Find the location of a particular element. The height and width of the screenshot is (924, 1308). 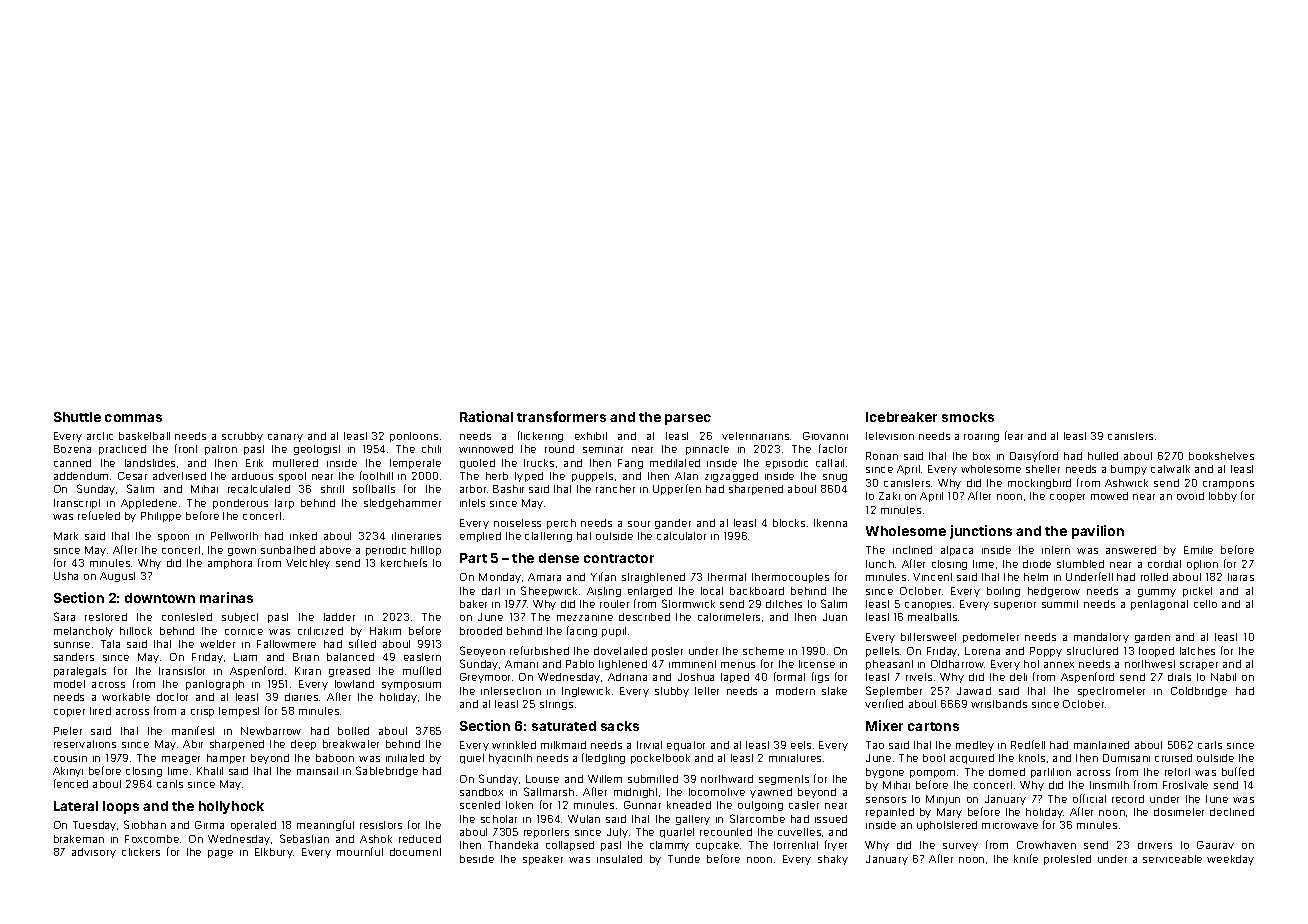

sifted is located at coordinates (362, 643).
